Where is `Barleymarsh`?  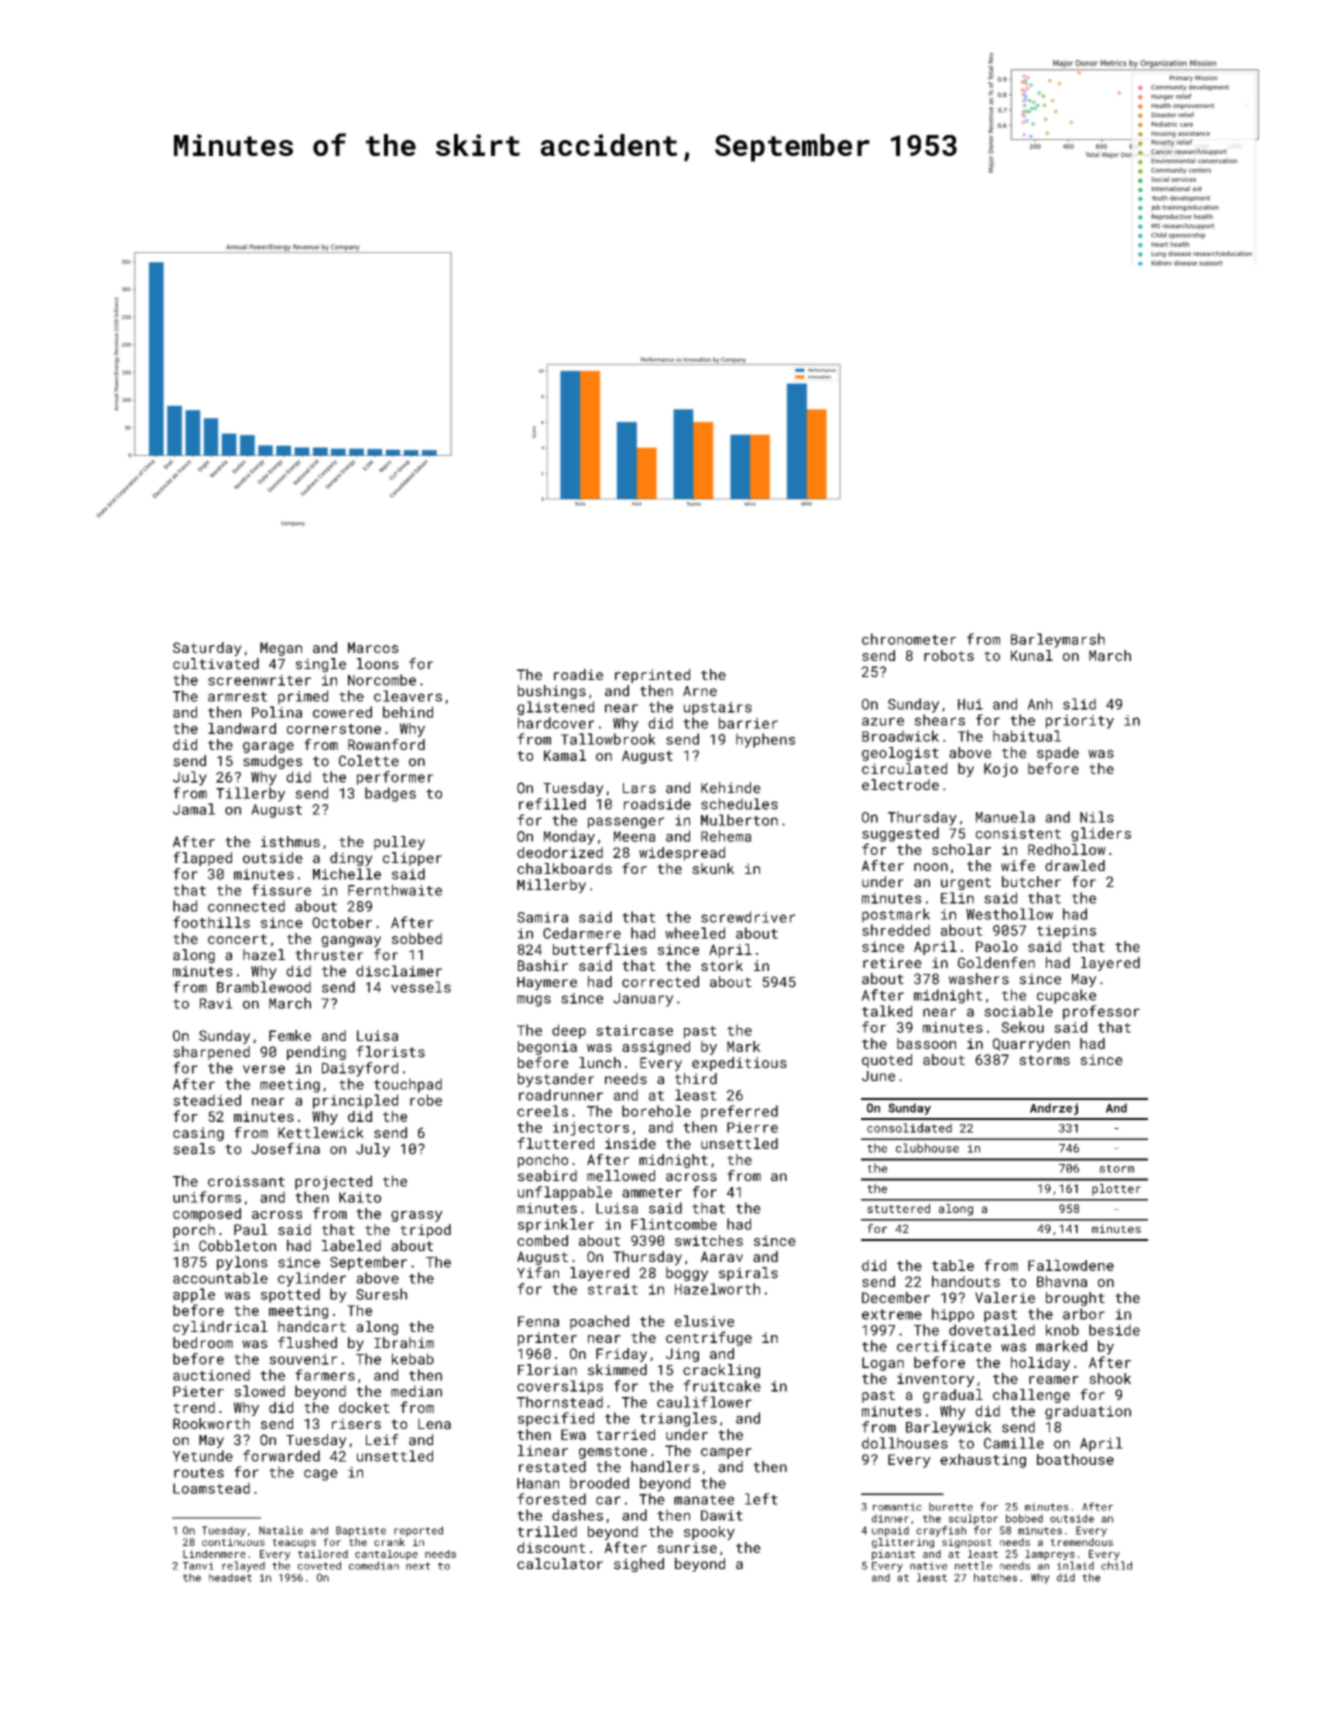 Barleymarsh is located at coordinates (1058, 640).
